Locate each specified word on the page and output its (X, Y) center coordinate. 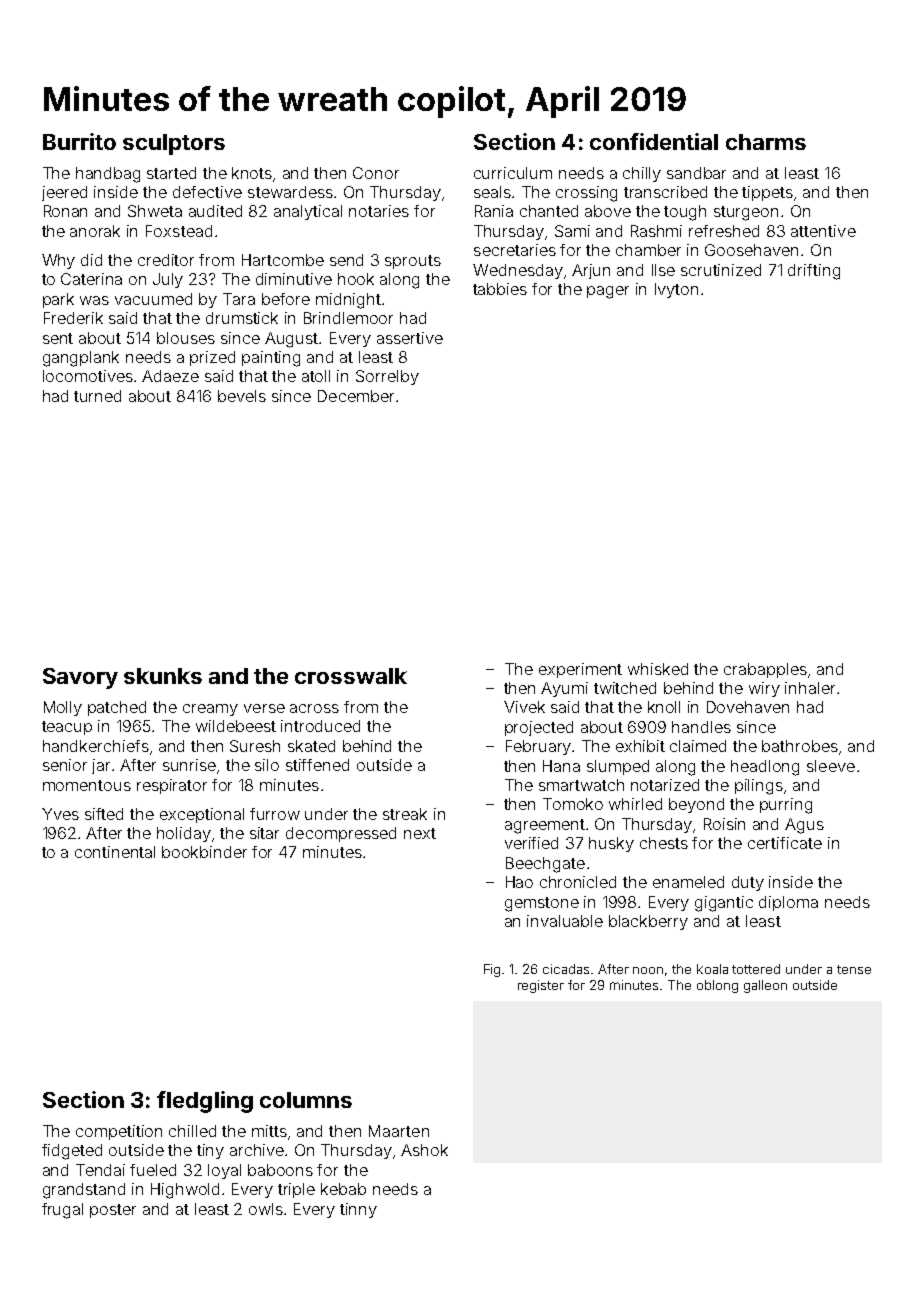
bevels (242, 396)
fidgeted (72, 1152)
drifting (814, 272)
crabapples (765, 670)
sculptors (174, 144)
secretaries (515, 250)
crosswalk (351, 676)
